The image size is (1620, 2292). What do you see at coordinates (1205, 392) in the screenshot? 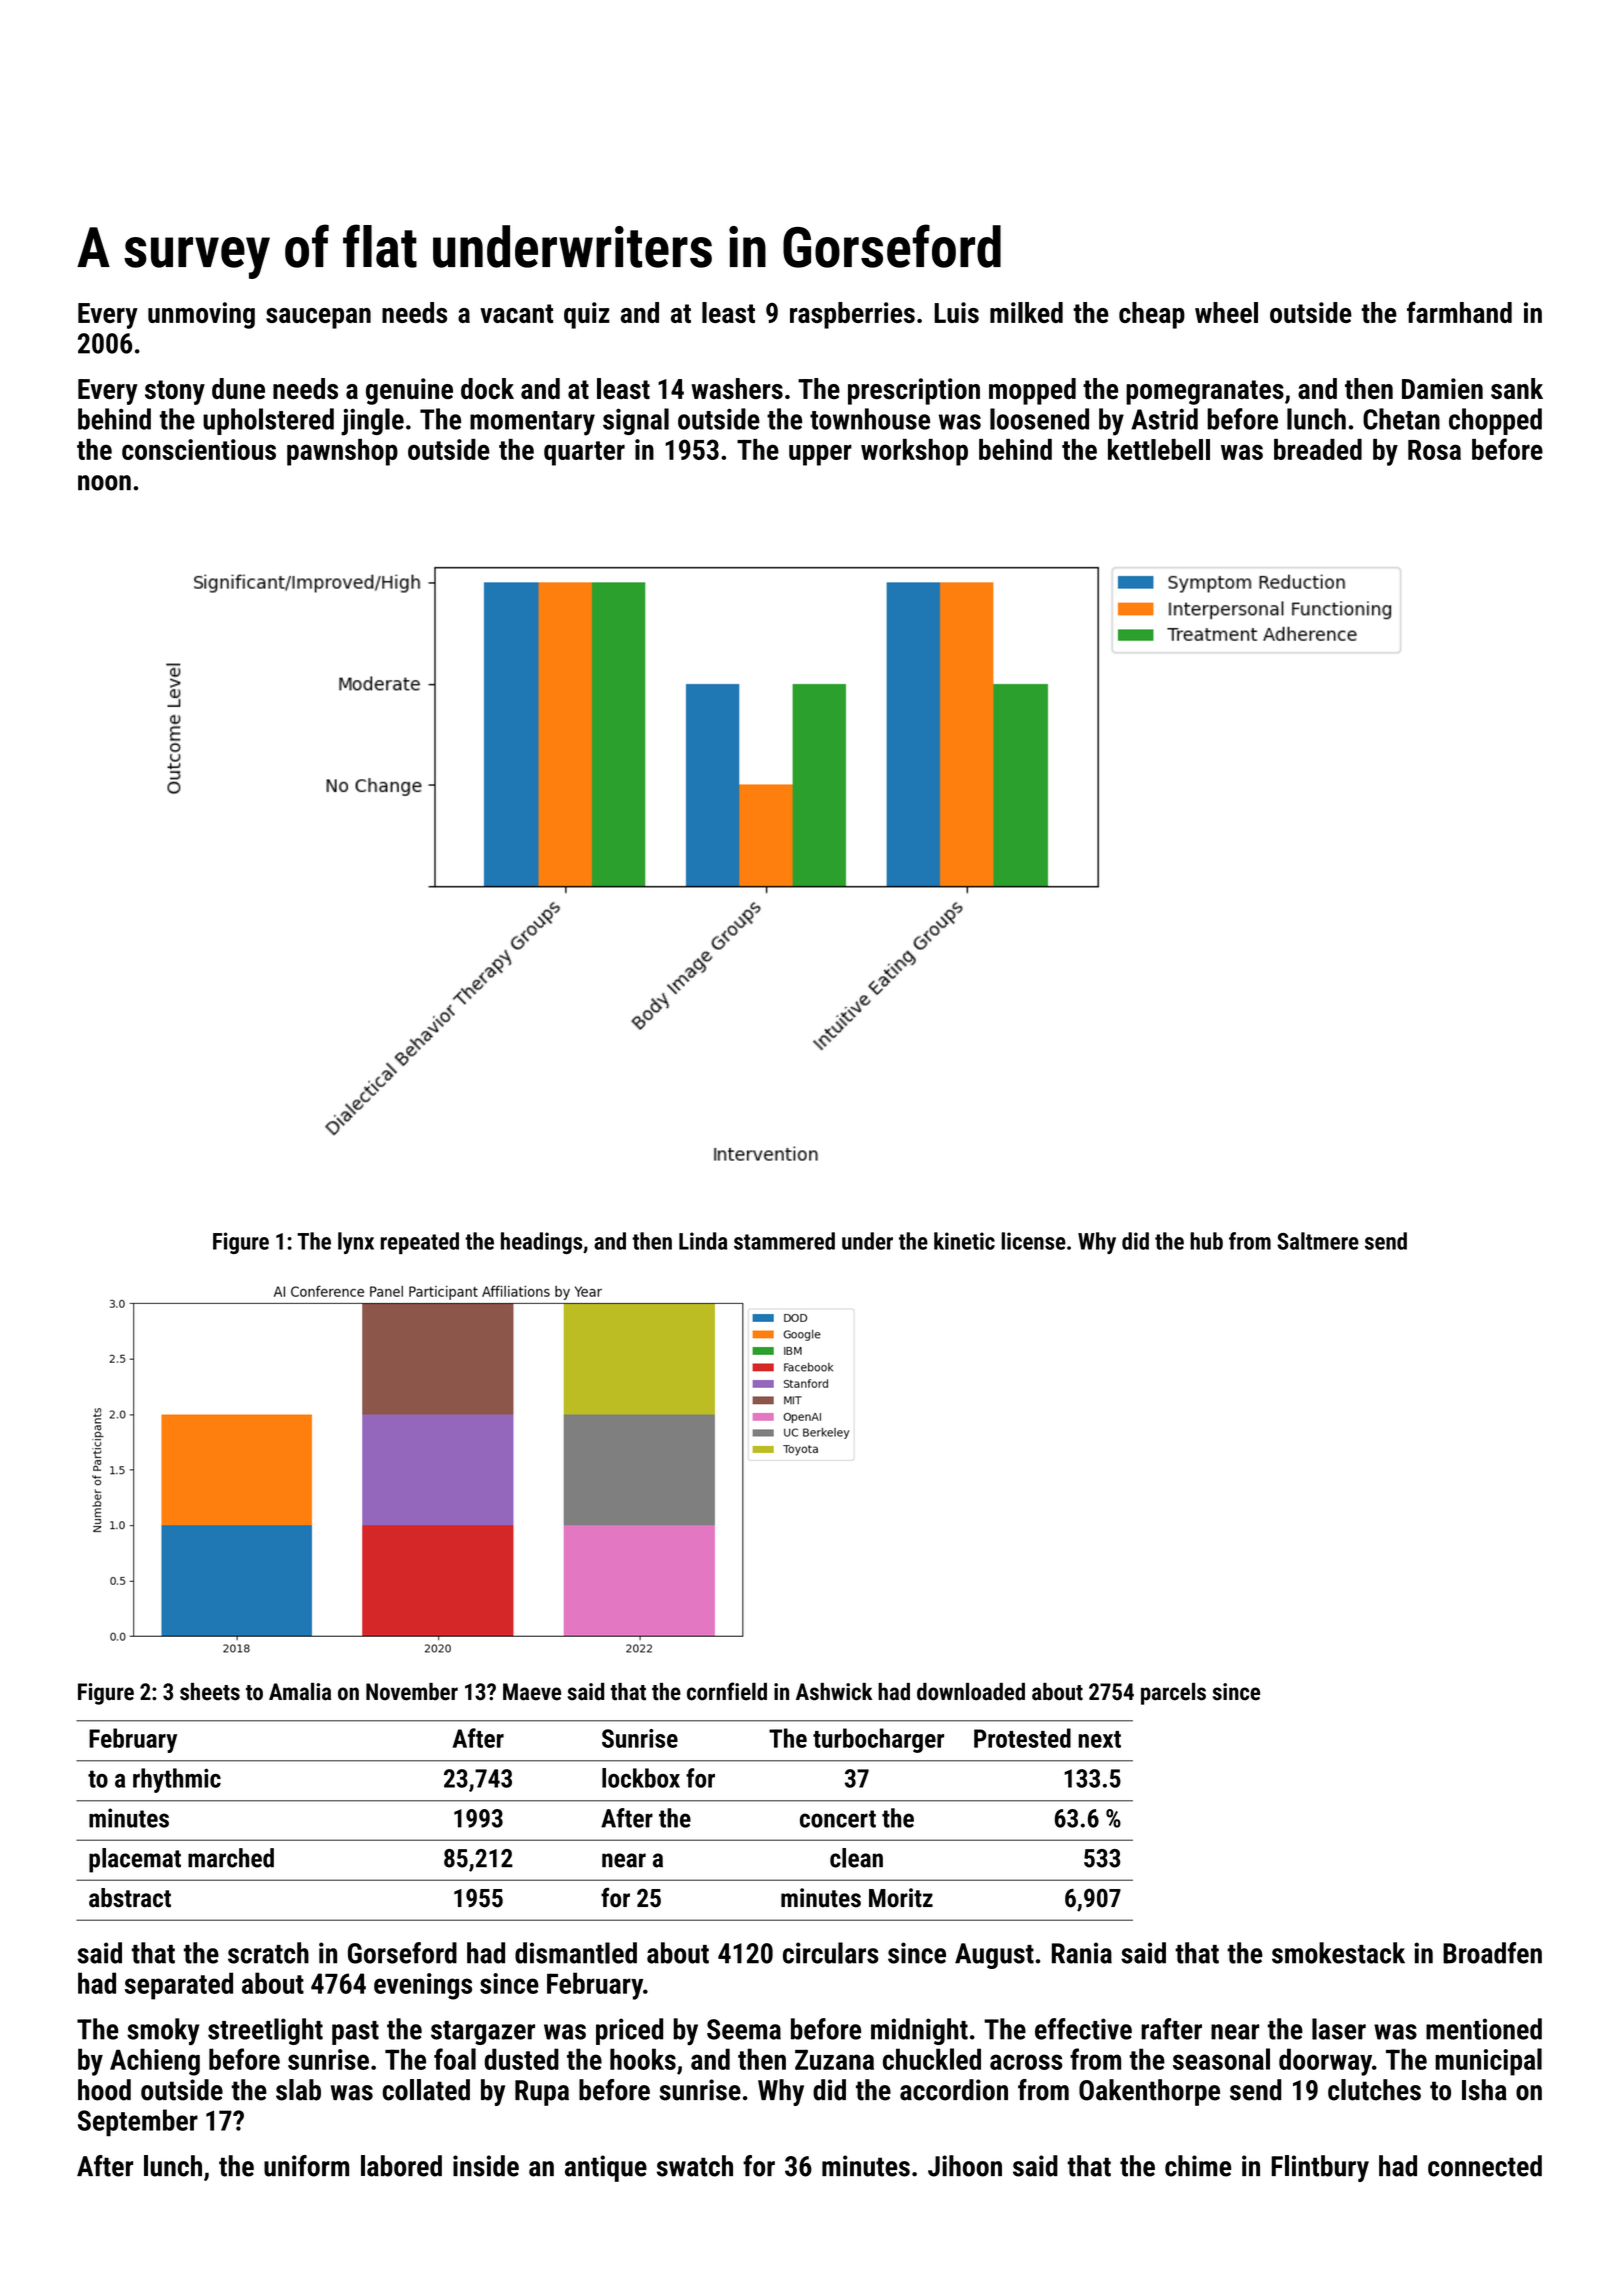
I see `pomegranates` at bounding box center [1205, 392].
